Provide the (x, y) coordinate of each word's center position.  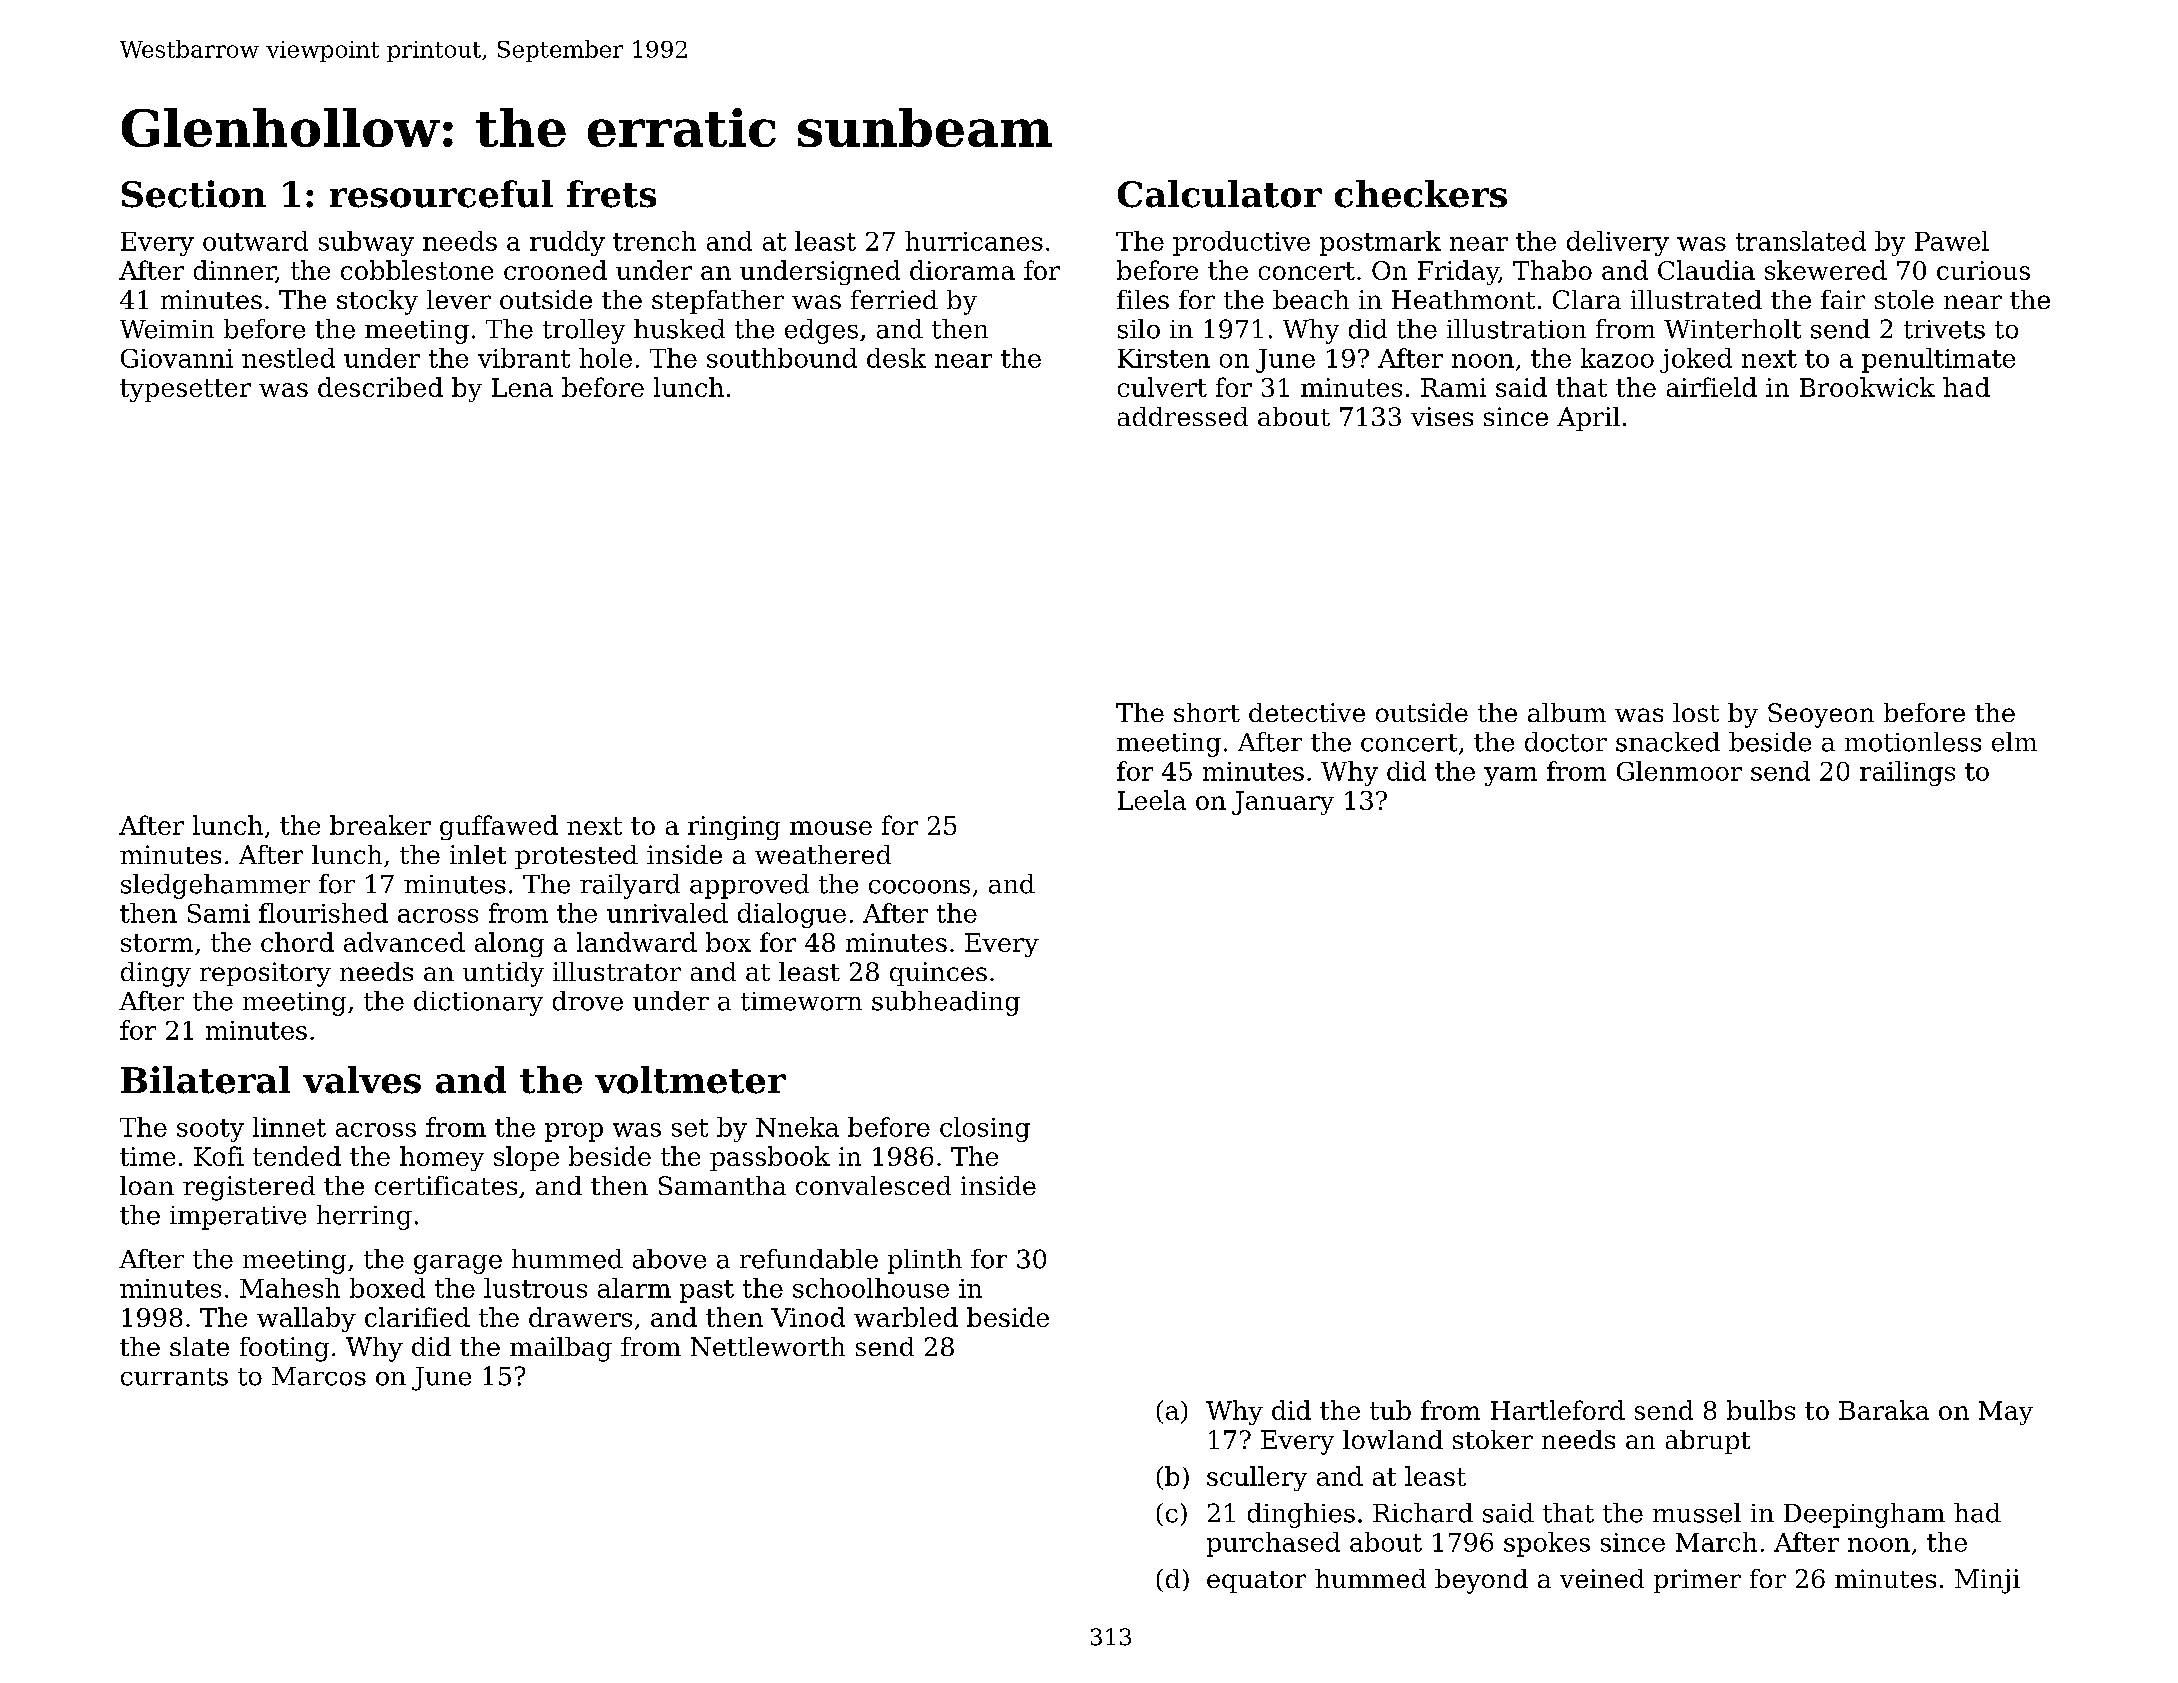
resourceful (441, 194)
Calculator (1220, 194)
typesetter (185, 390)
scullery (1257, 1478)
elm (2014, 742)
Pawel (1952, 241)
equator (1256, 1582)
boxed (387, 1288)
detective (1307, 712)
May (2006, 1413)
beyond (1481, 1581)
